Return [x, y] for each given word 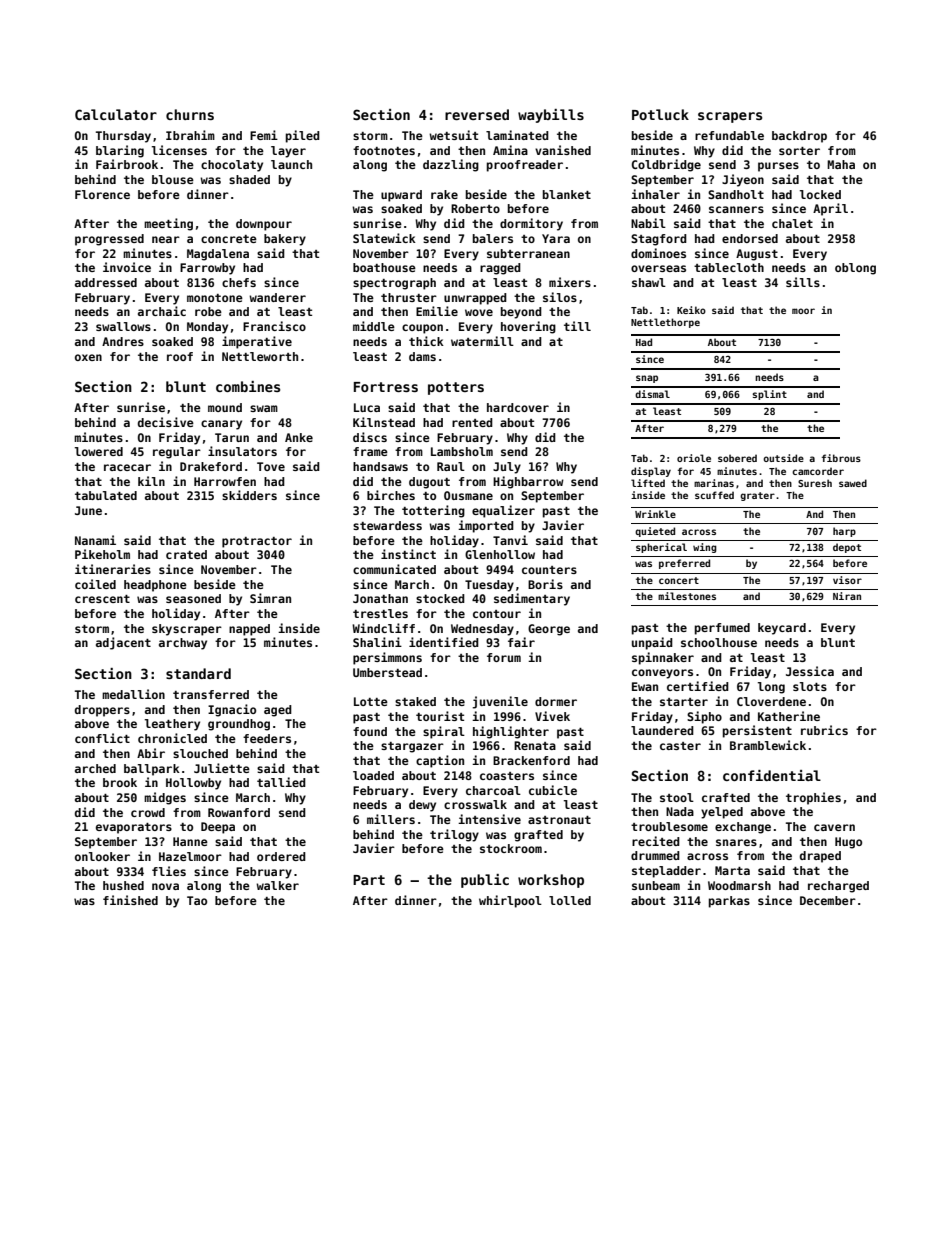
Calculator [116, 114]
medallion [133, 694]
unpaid [652, 643]
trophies [813, 798]
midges [165, 798]
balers [493, 238]
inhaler [655, 194]
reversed [477, 114]
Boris [545, 584]
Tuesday [489, 586]
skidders [249, 495]
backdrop [799, 137]
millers [391, 819]
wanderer [277, 297]
